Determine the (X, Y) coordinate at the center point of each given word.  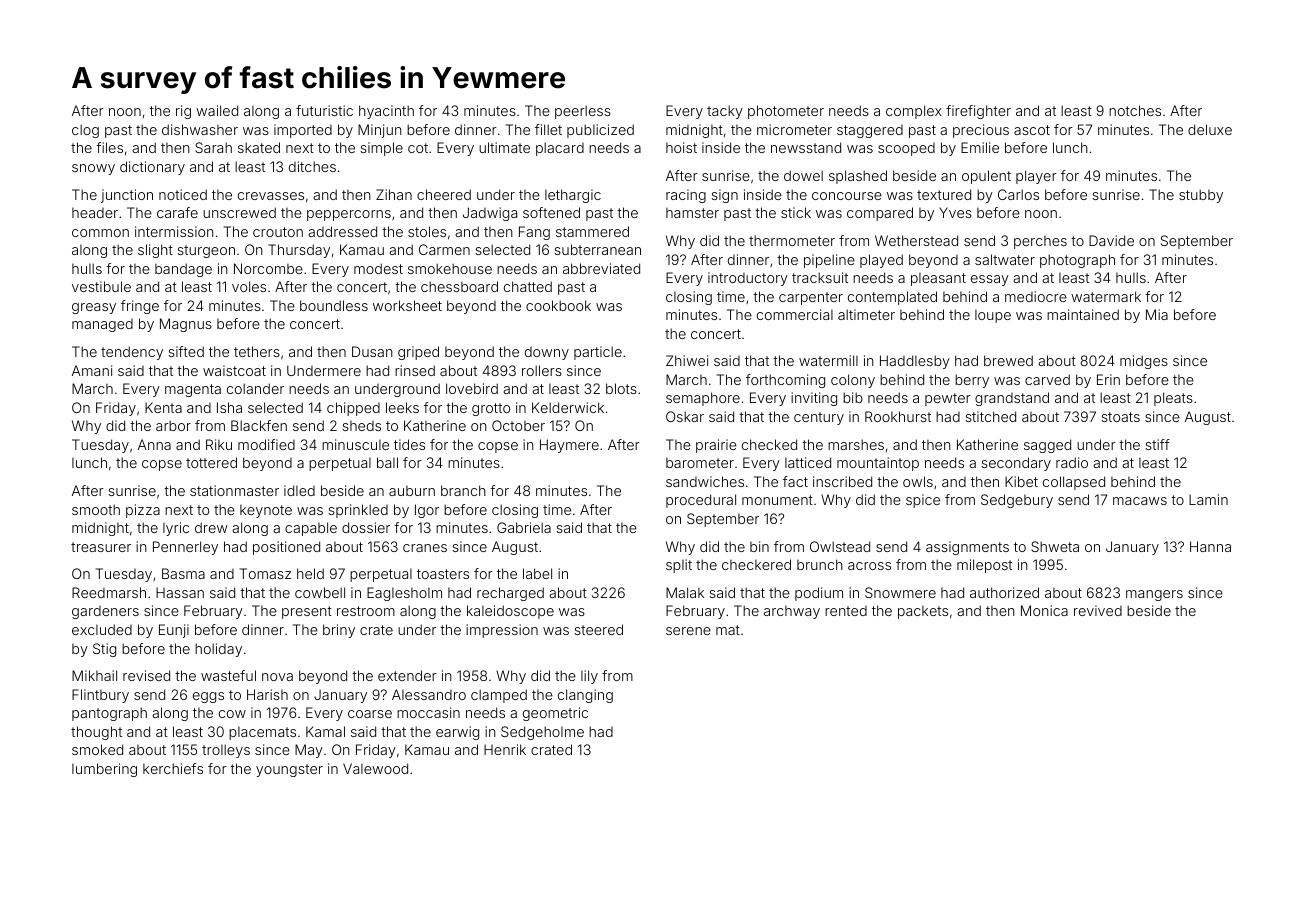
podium (819, 594)
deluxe (1210, 129)
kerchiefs (173, 768)
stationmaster (234, 490)
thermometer (792, 240)
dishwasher (200, 129)
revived (1098, 610)
